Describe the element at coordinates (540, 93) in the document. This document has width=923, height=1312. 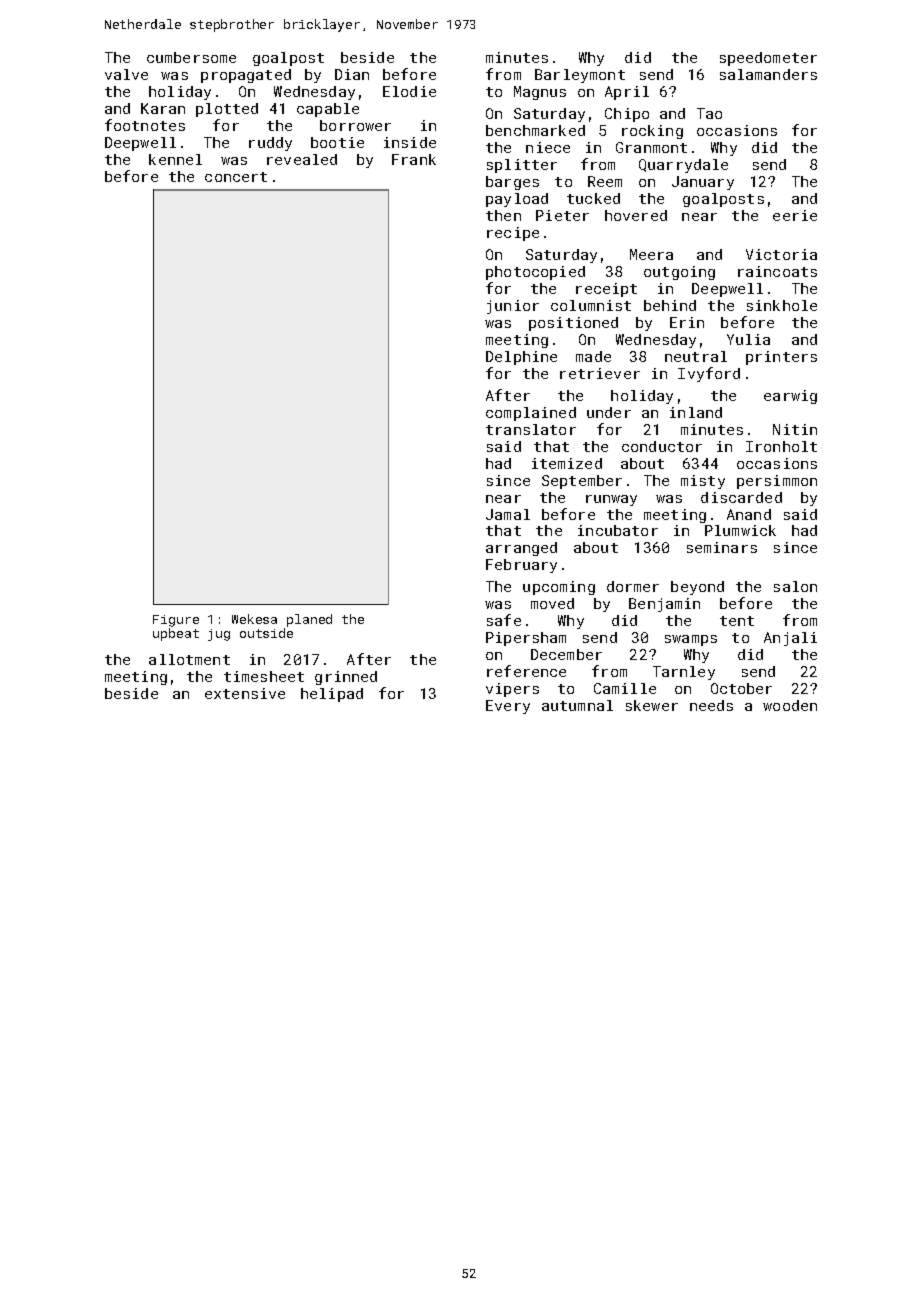
I see `Magnus` at that location.
